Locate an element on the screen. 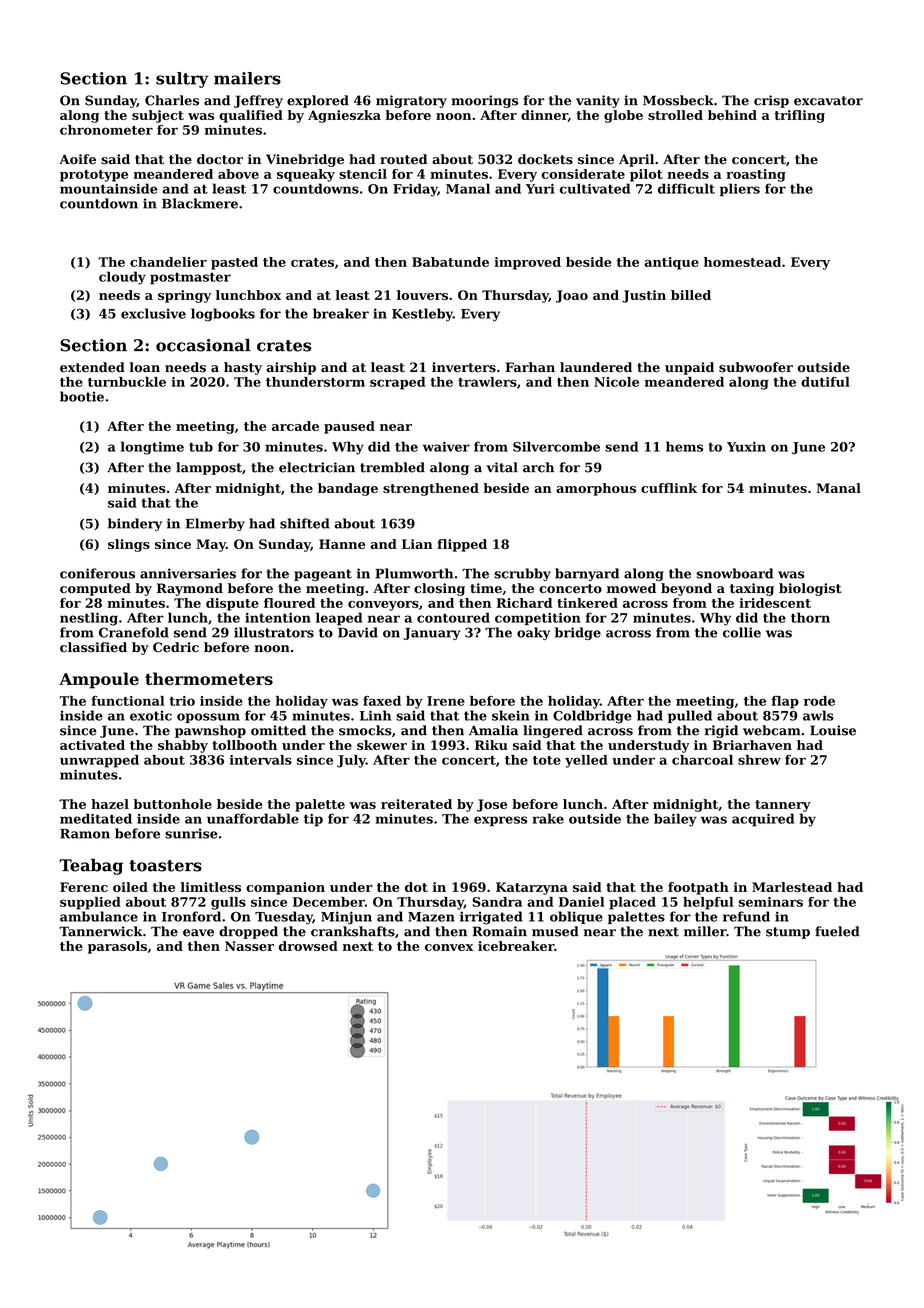  Cranefold is located at coordinates (134, 632).
